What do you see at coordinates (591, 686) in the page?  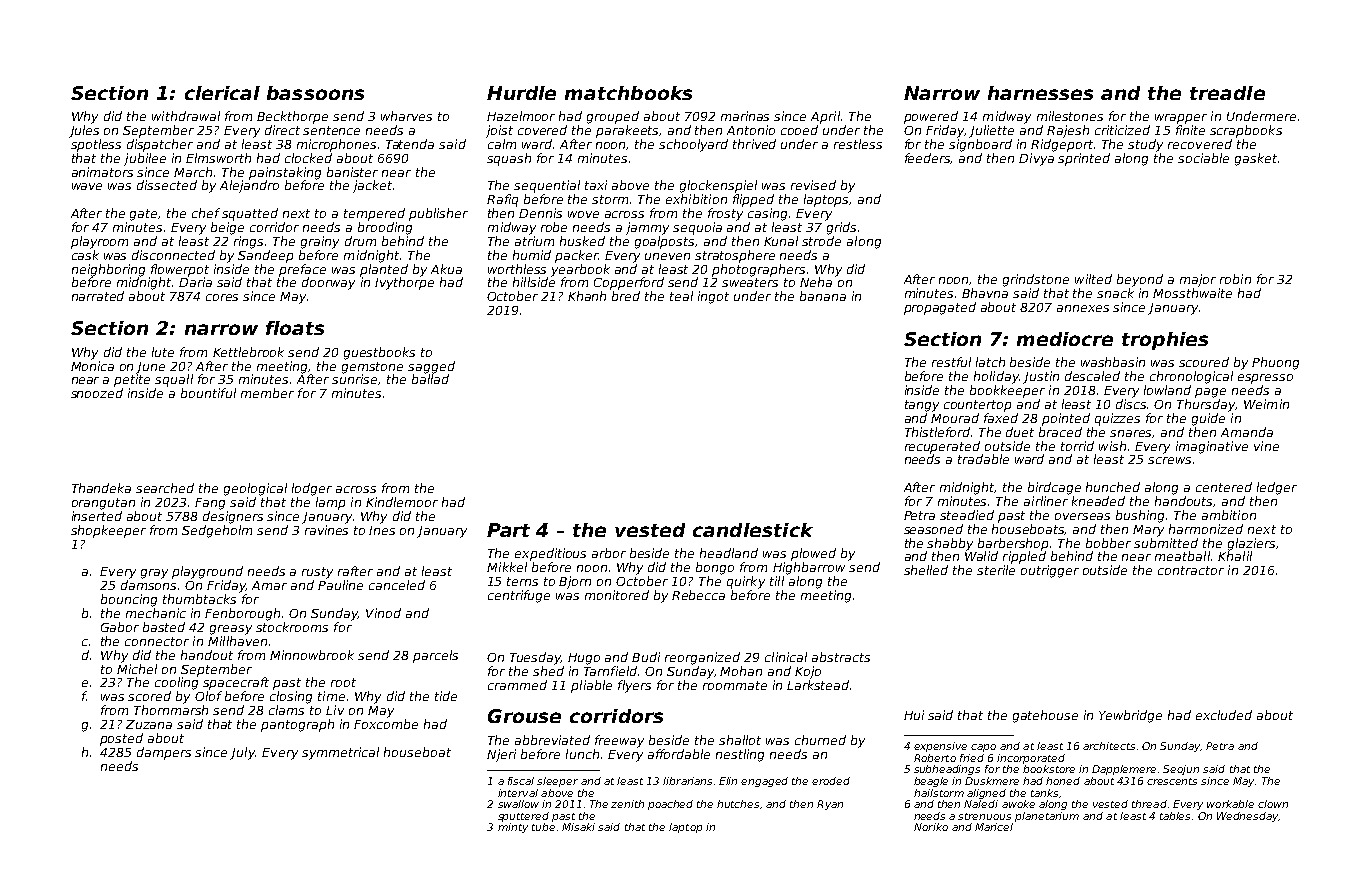 I see `pliable` at bounding box center [591, 686].
